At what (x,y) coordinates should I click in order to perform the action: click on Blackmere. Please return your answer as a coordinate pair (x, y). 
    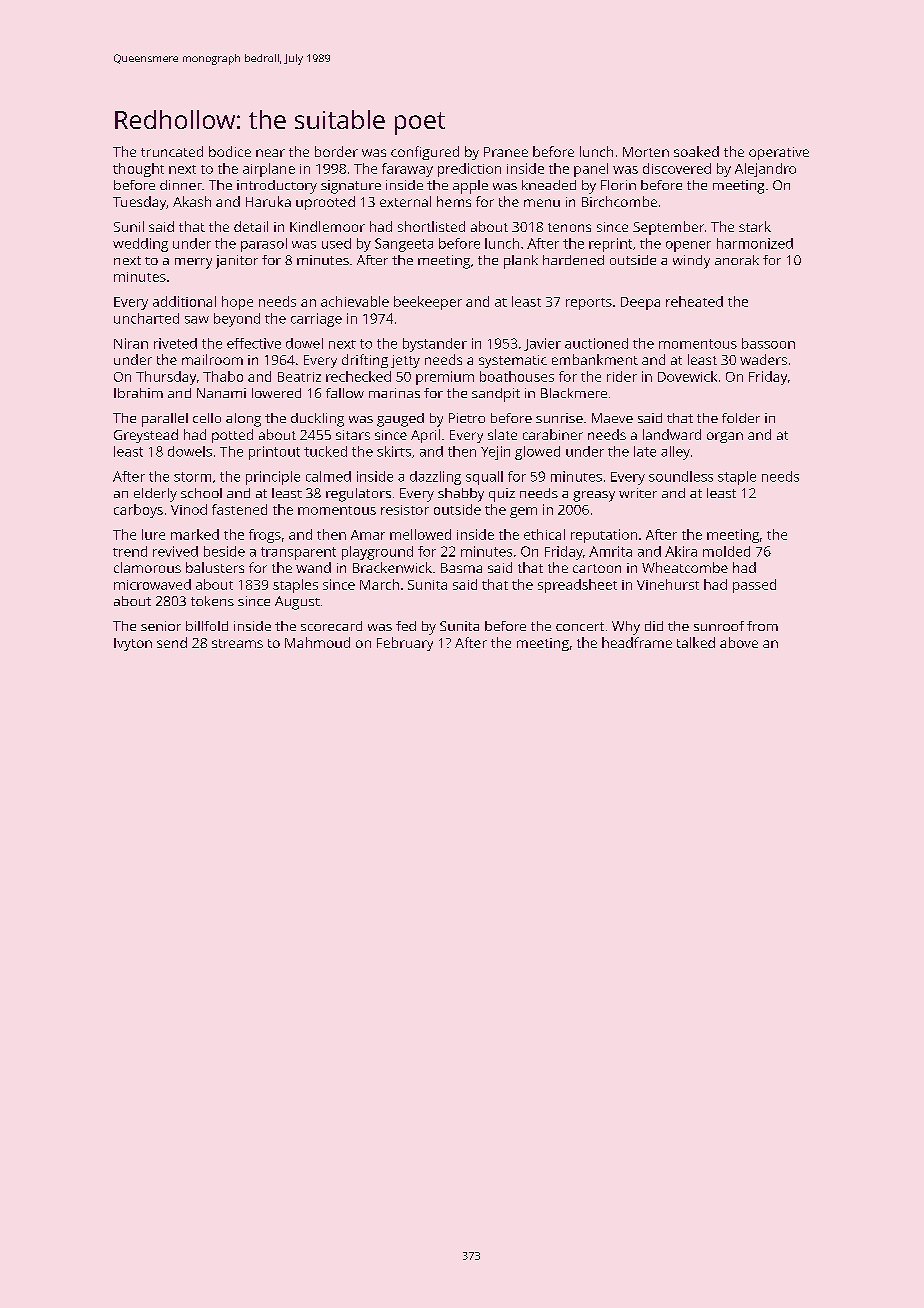
    Looking at the image, I should click on (574, 393).
